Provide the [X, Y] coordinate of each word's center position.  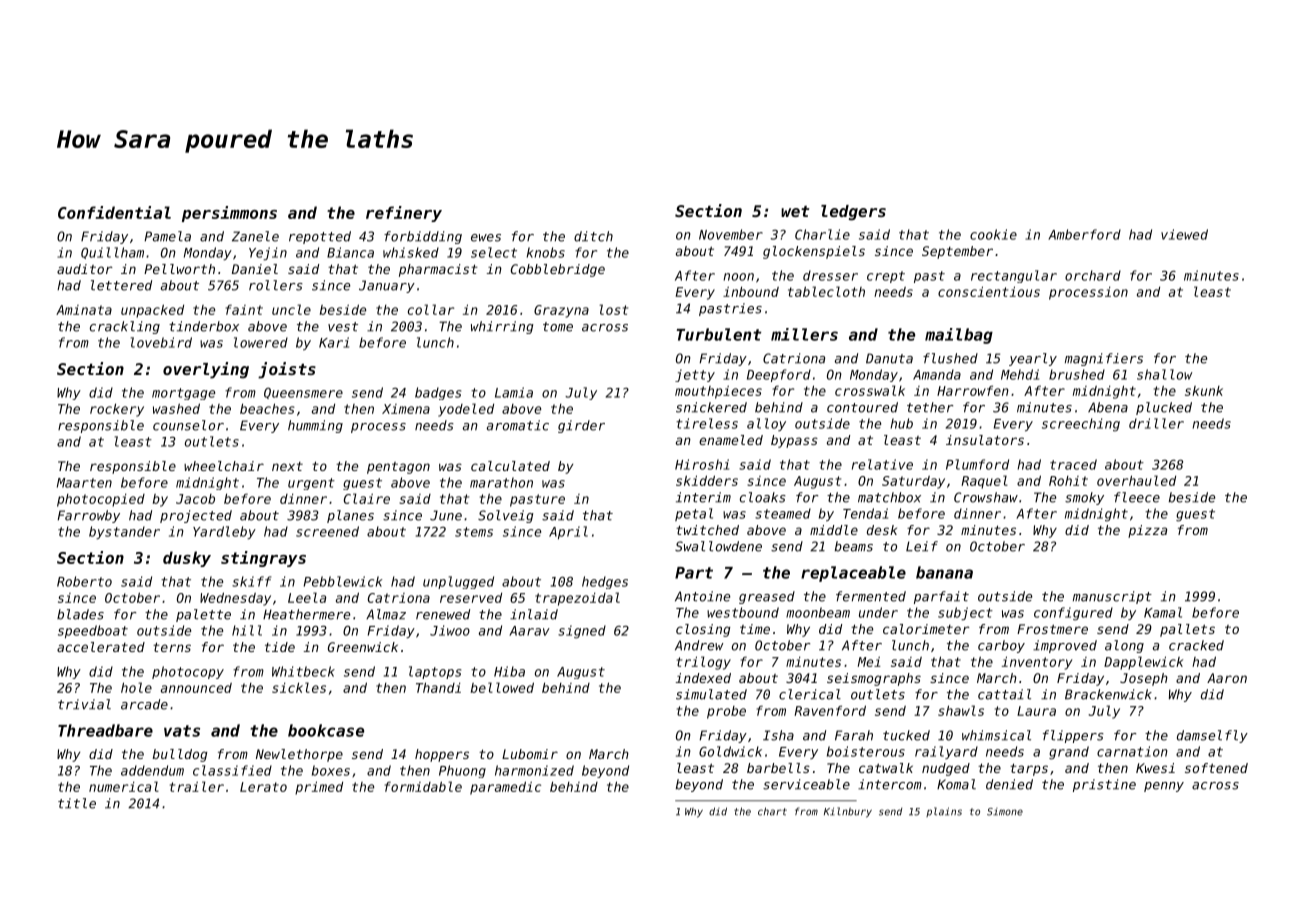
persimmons [229, 214]
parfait [941, 597]
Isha [778, 735]
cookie [993, 234]
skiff [251, 581]
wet [795, 211]
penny [1164, 787]
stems [474, 532]
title [77, 803]
